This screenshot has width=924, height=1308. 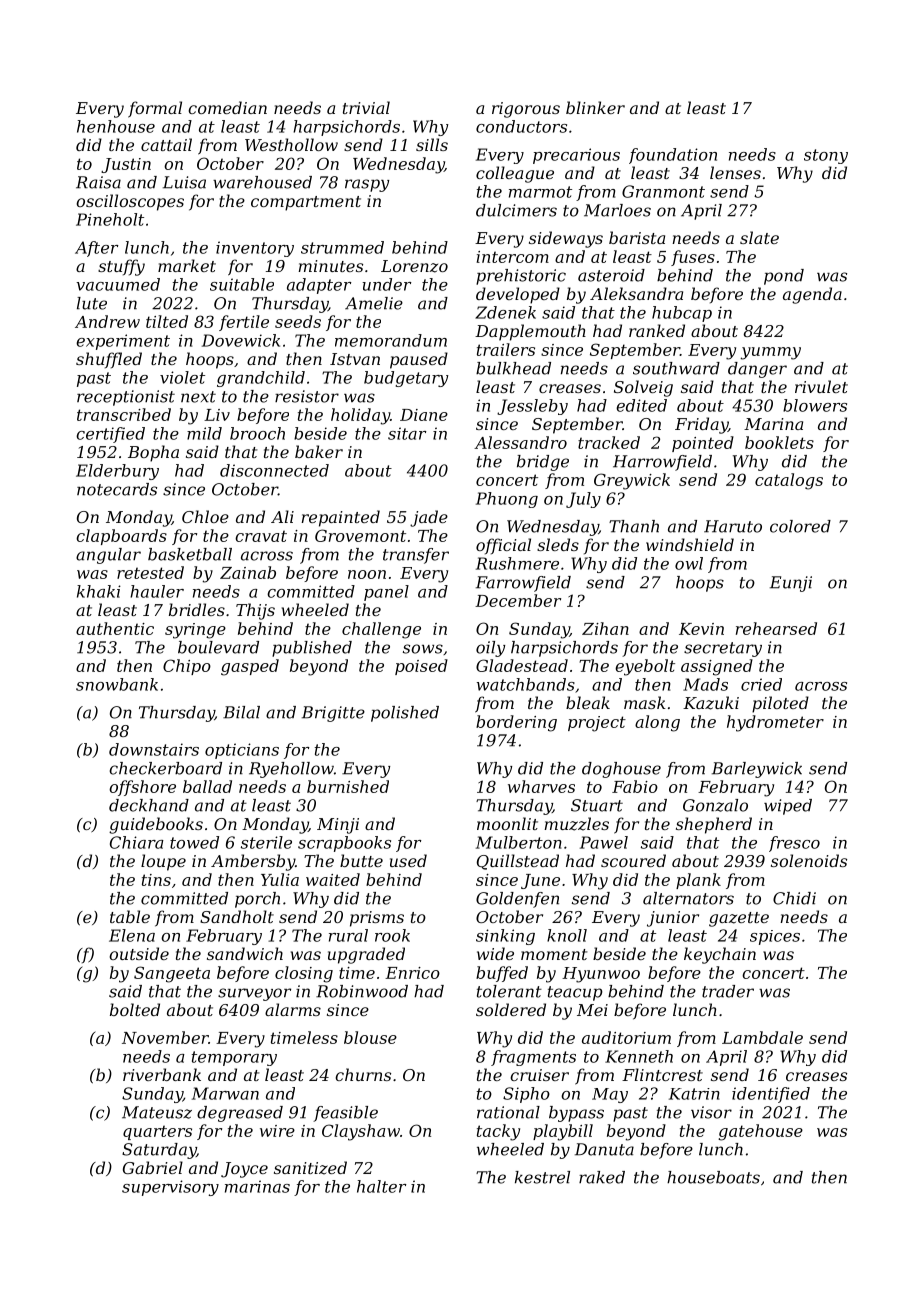 What do you see at coordinates (689, 563) in the screenshot?
I see `owl` at bounding box center [689, 563].
